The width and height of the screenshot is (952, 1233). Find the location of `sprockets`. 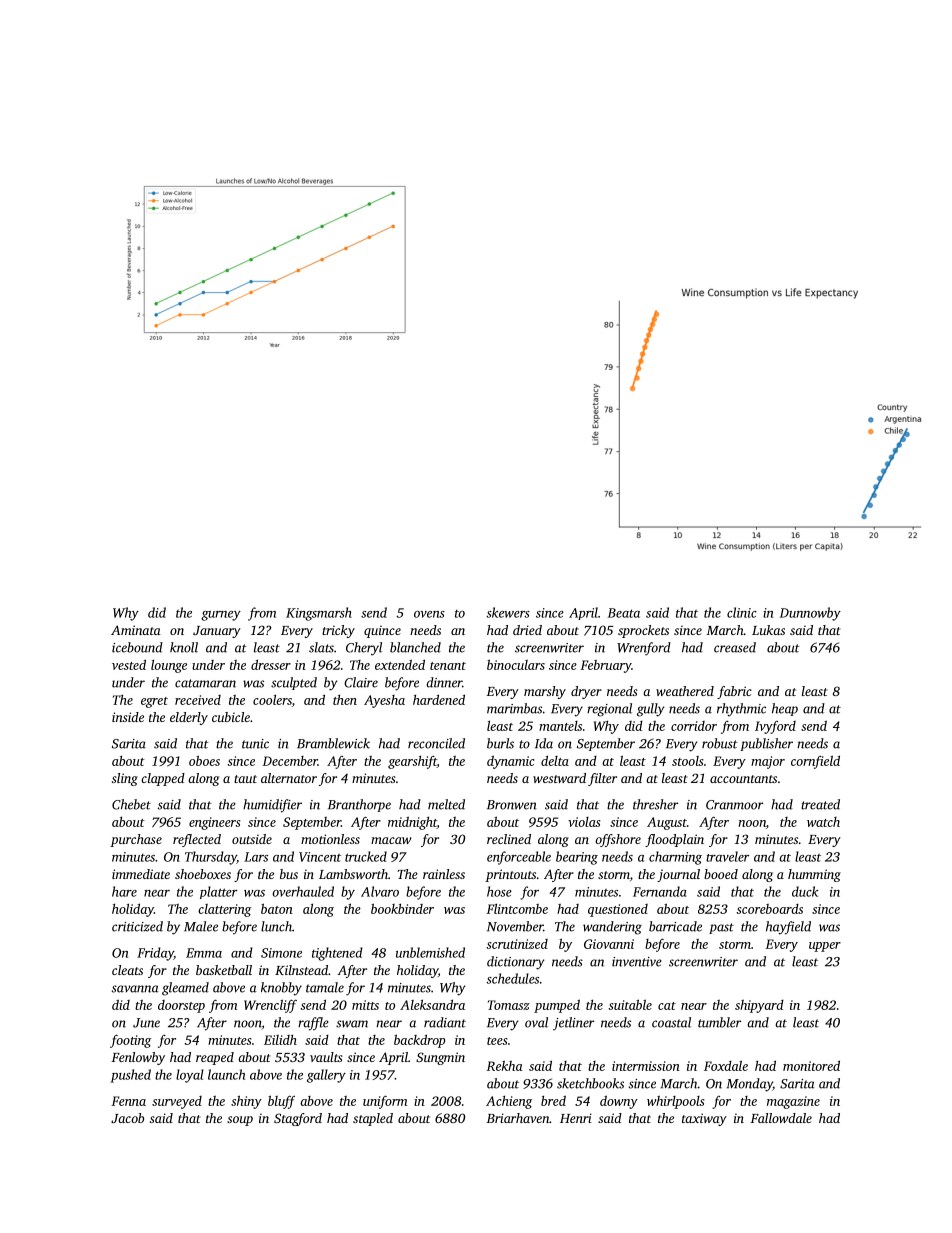

sprockets is located at coordinates (643, 631).
